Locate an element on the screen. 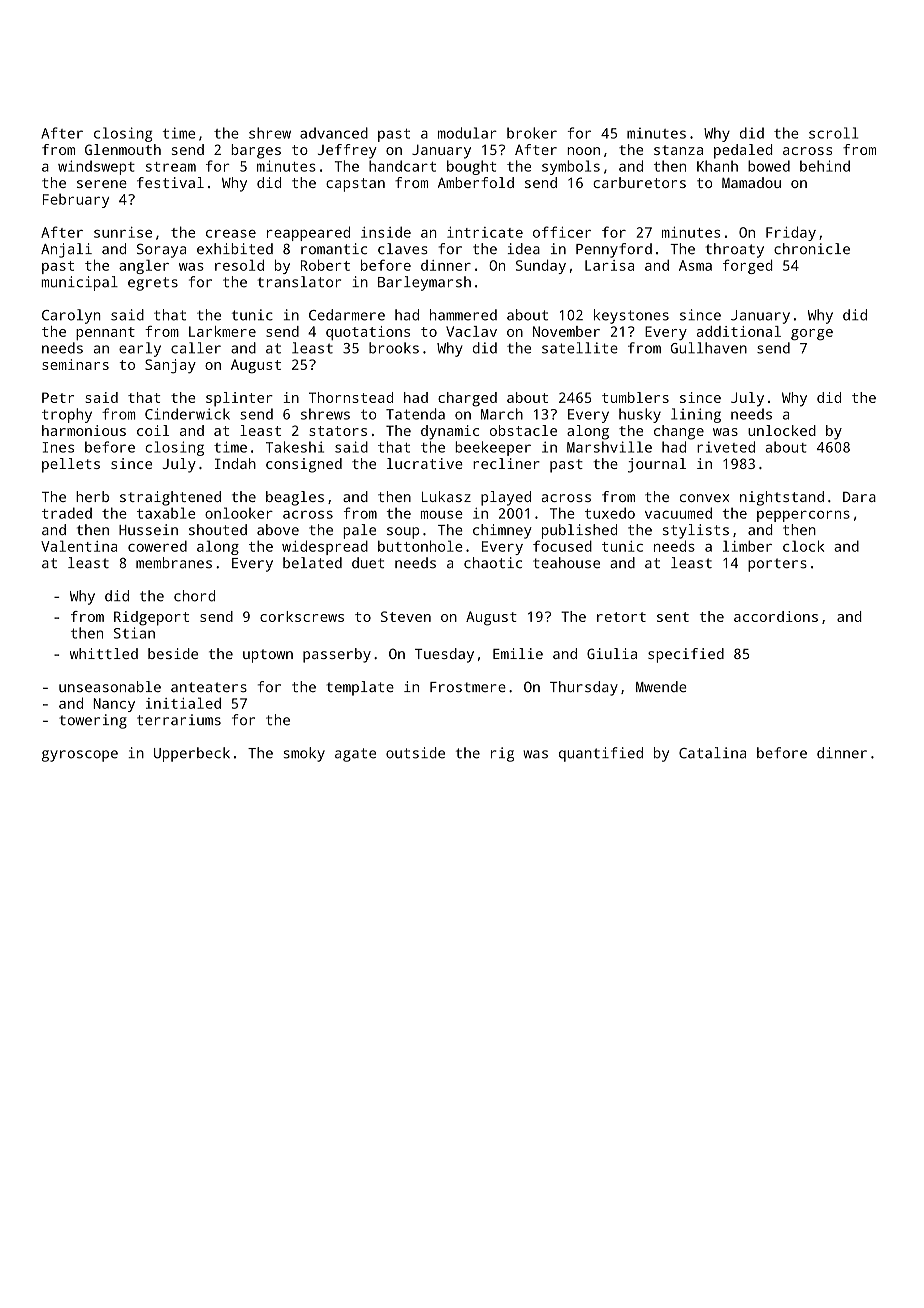 The image size is (924, 1308). Catalina is located at coordinates (712, 753).
